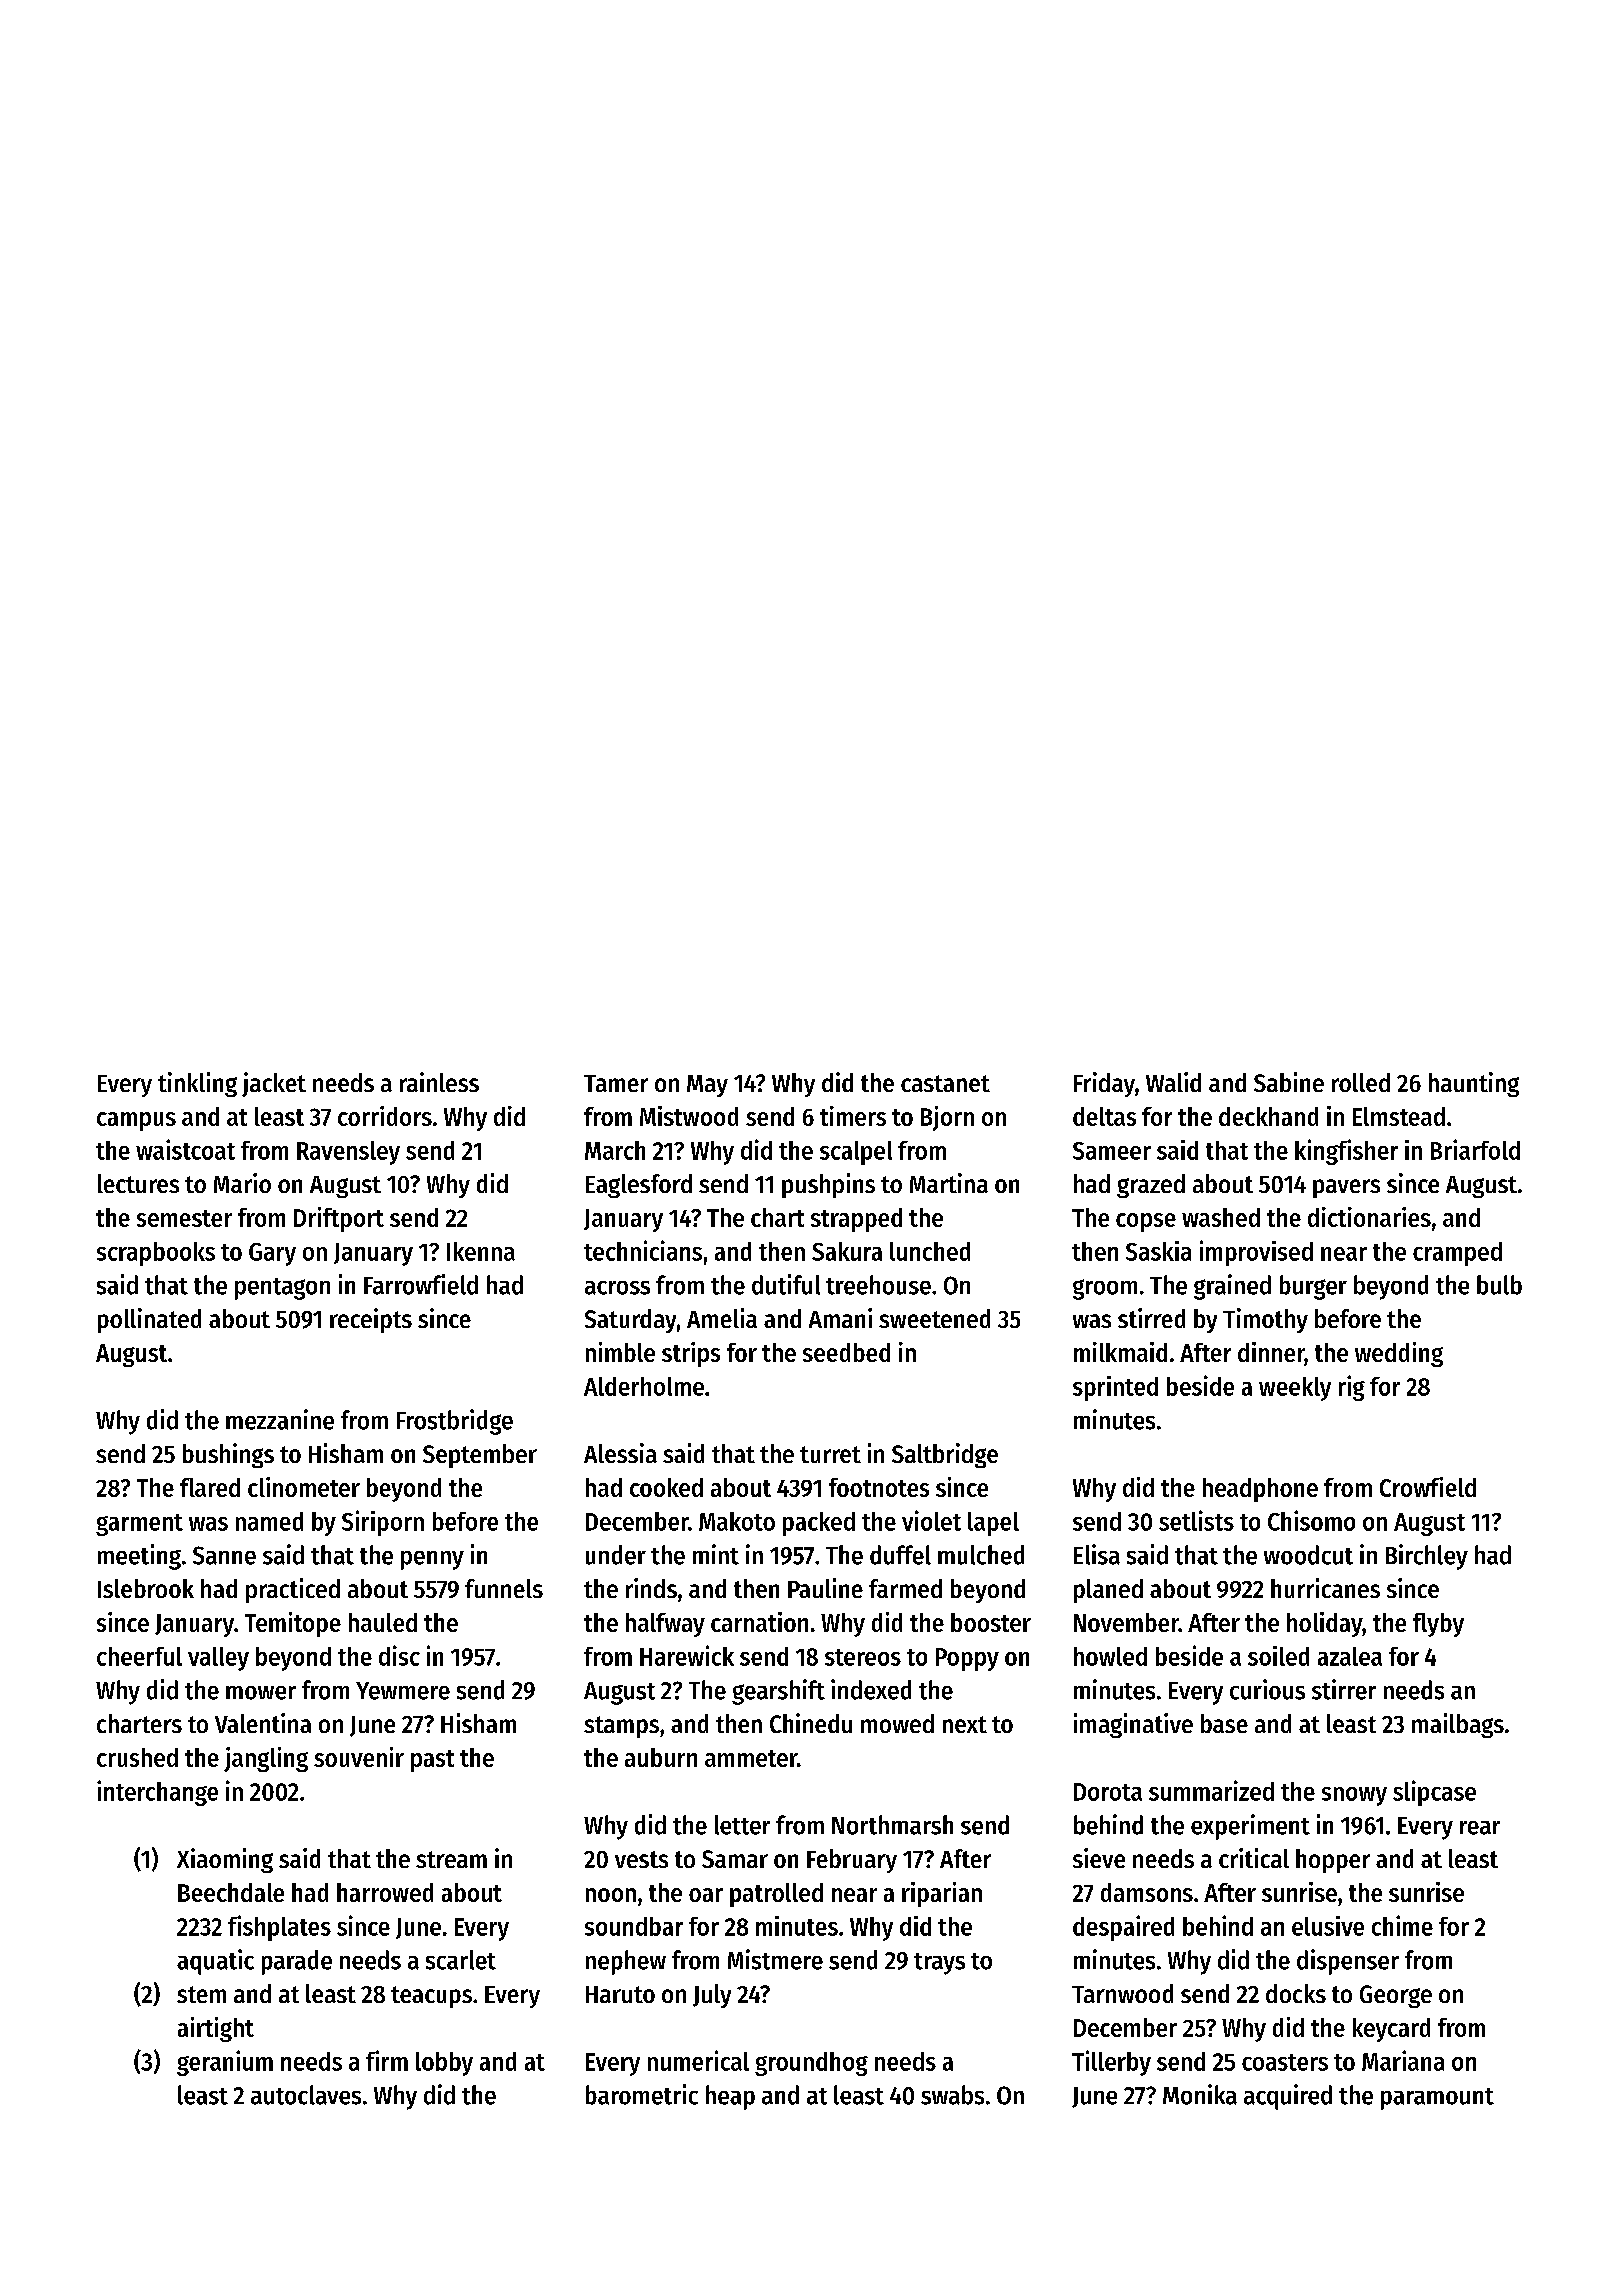 The image size is (1620, 2292). What do you see at coordinates (1399, 1354) in the screenshot?
I see `wedding` at bounding box center [1399, 1354].
